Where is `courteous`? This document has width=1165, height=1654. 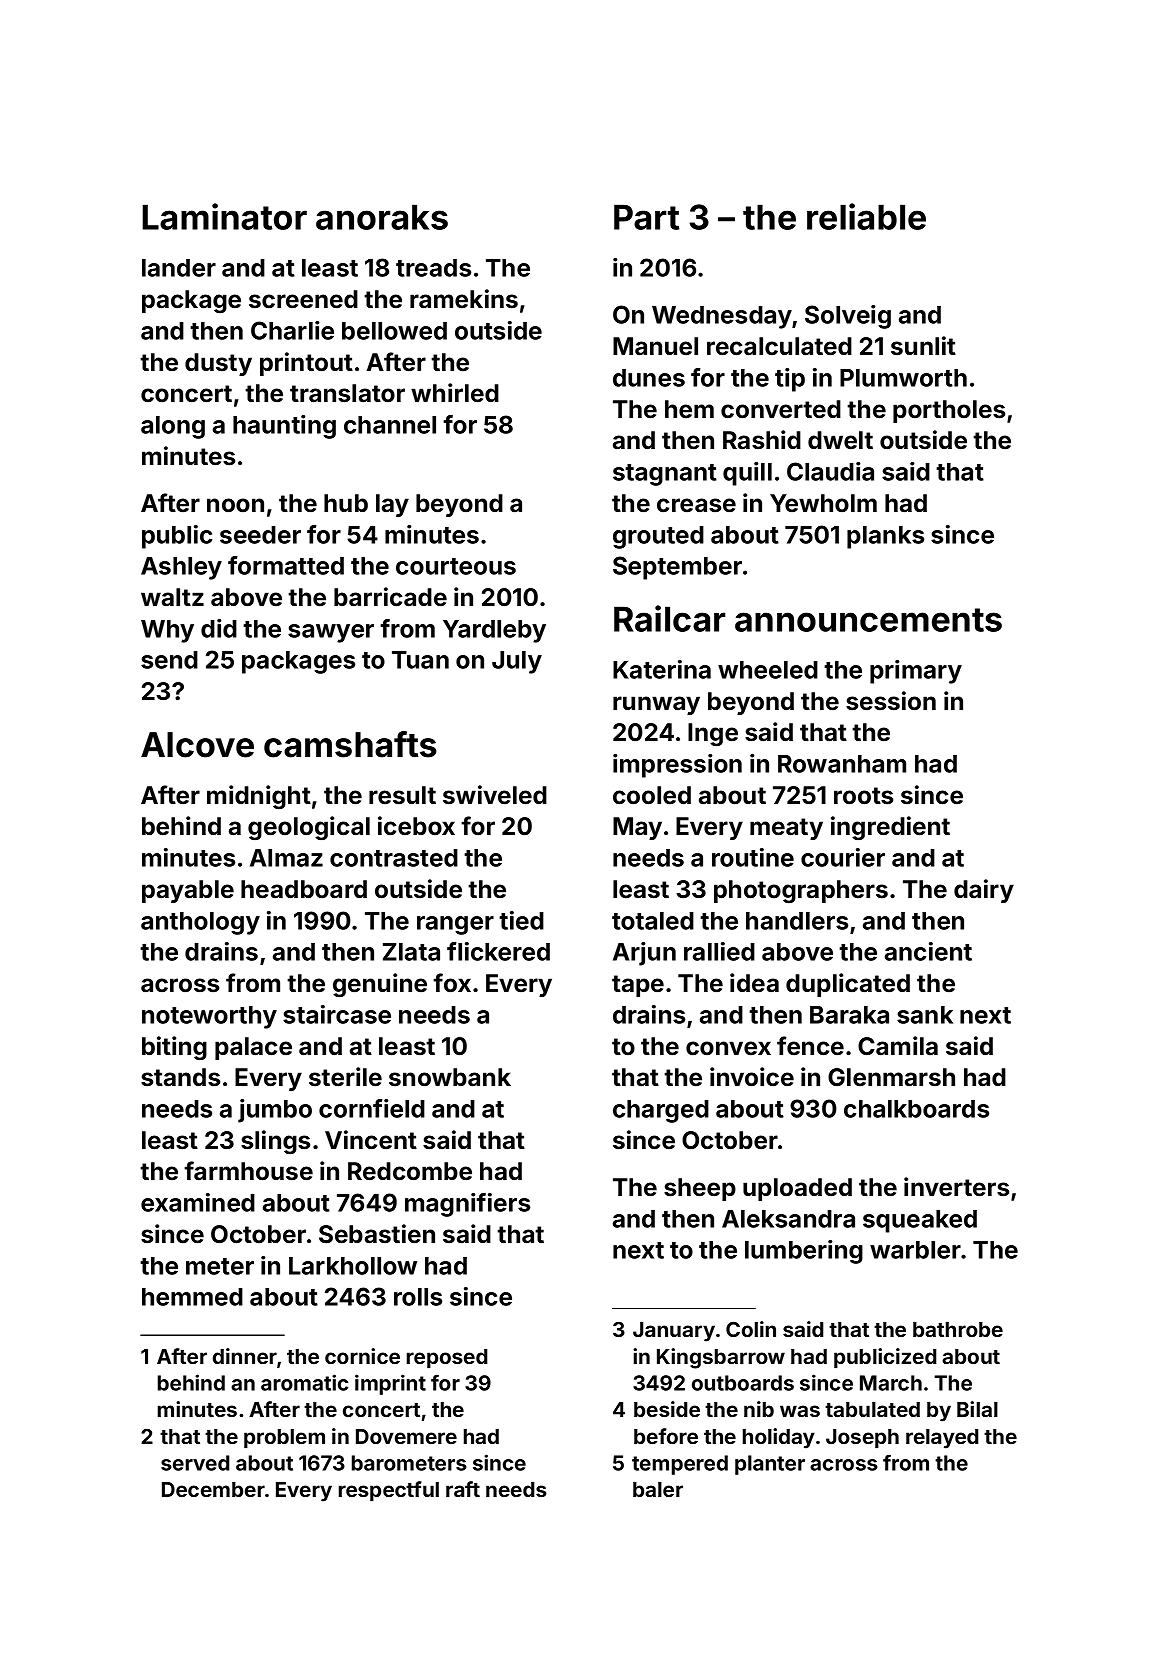
courteous is located at coordinates (456, 566).
